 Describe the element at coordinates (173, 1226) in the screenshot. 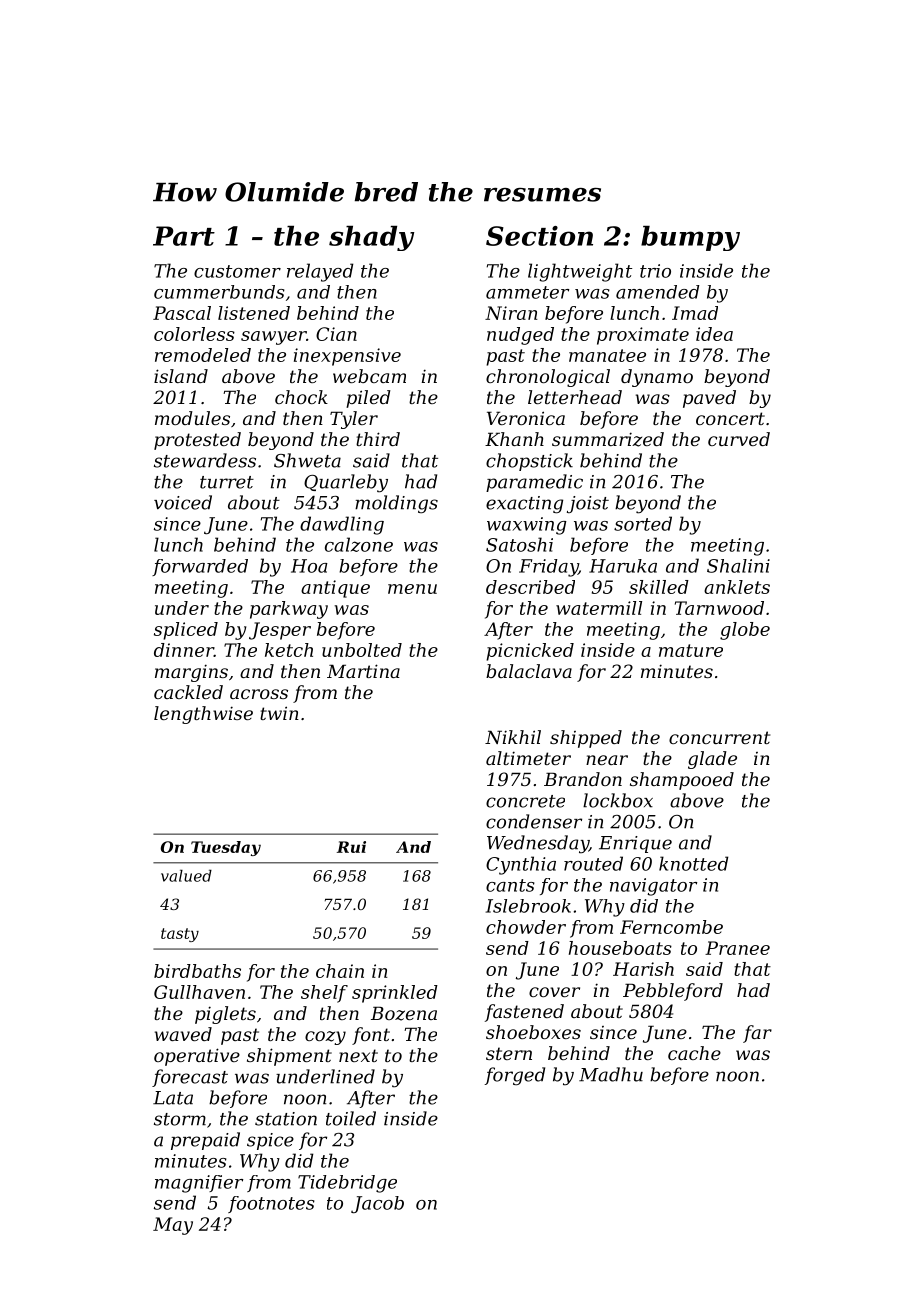

I see `May` at that location.
